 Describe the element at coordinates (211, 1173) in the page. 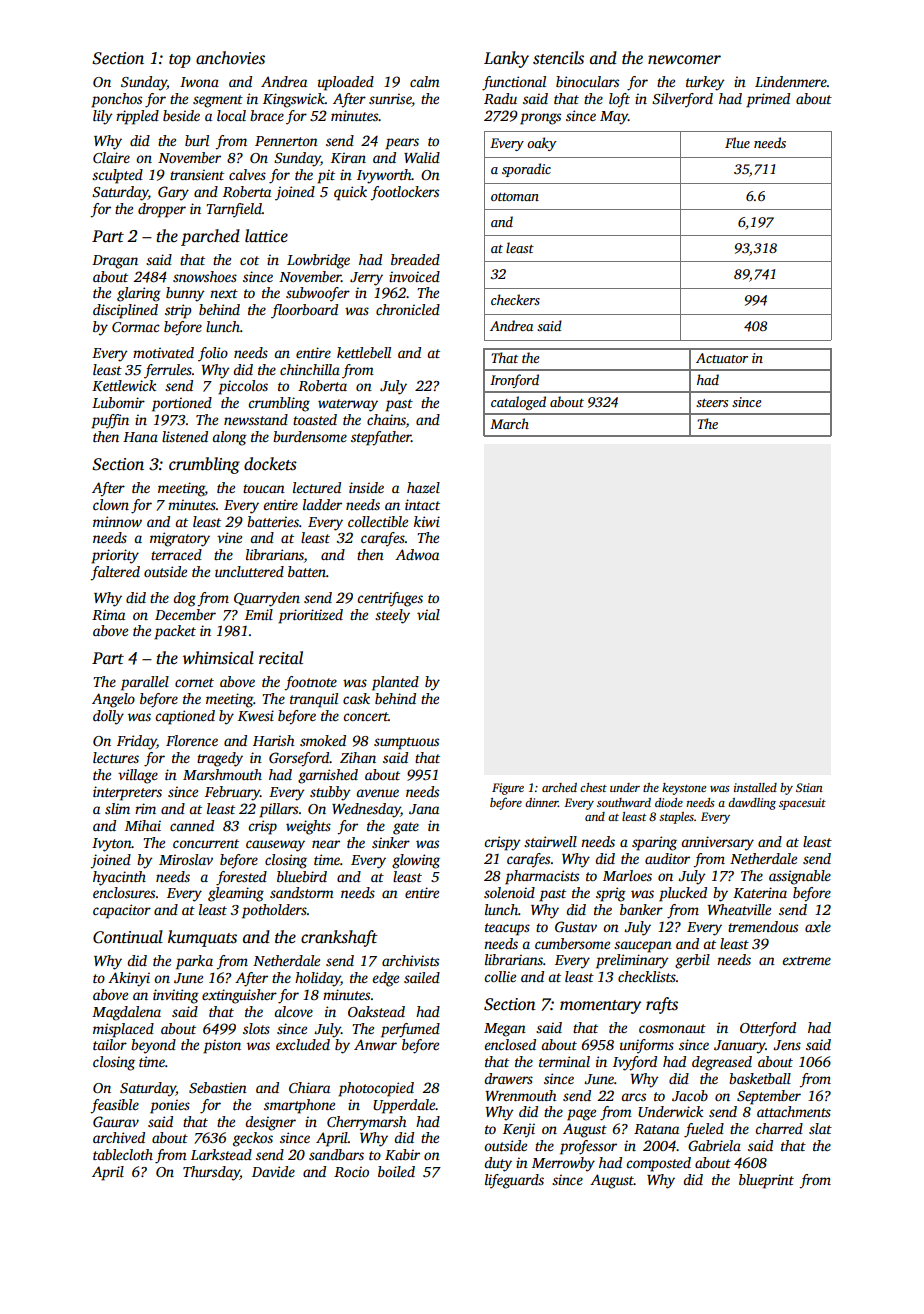

I see `Thursday` at that location.
